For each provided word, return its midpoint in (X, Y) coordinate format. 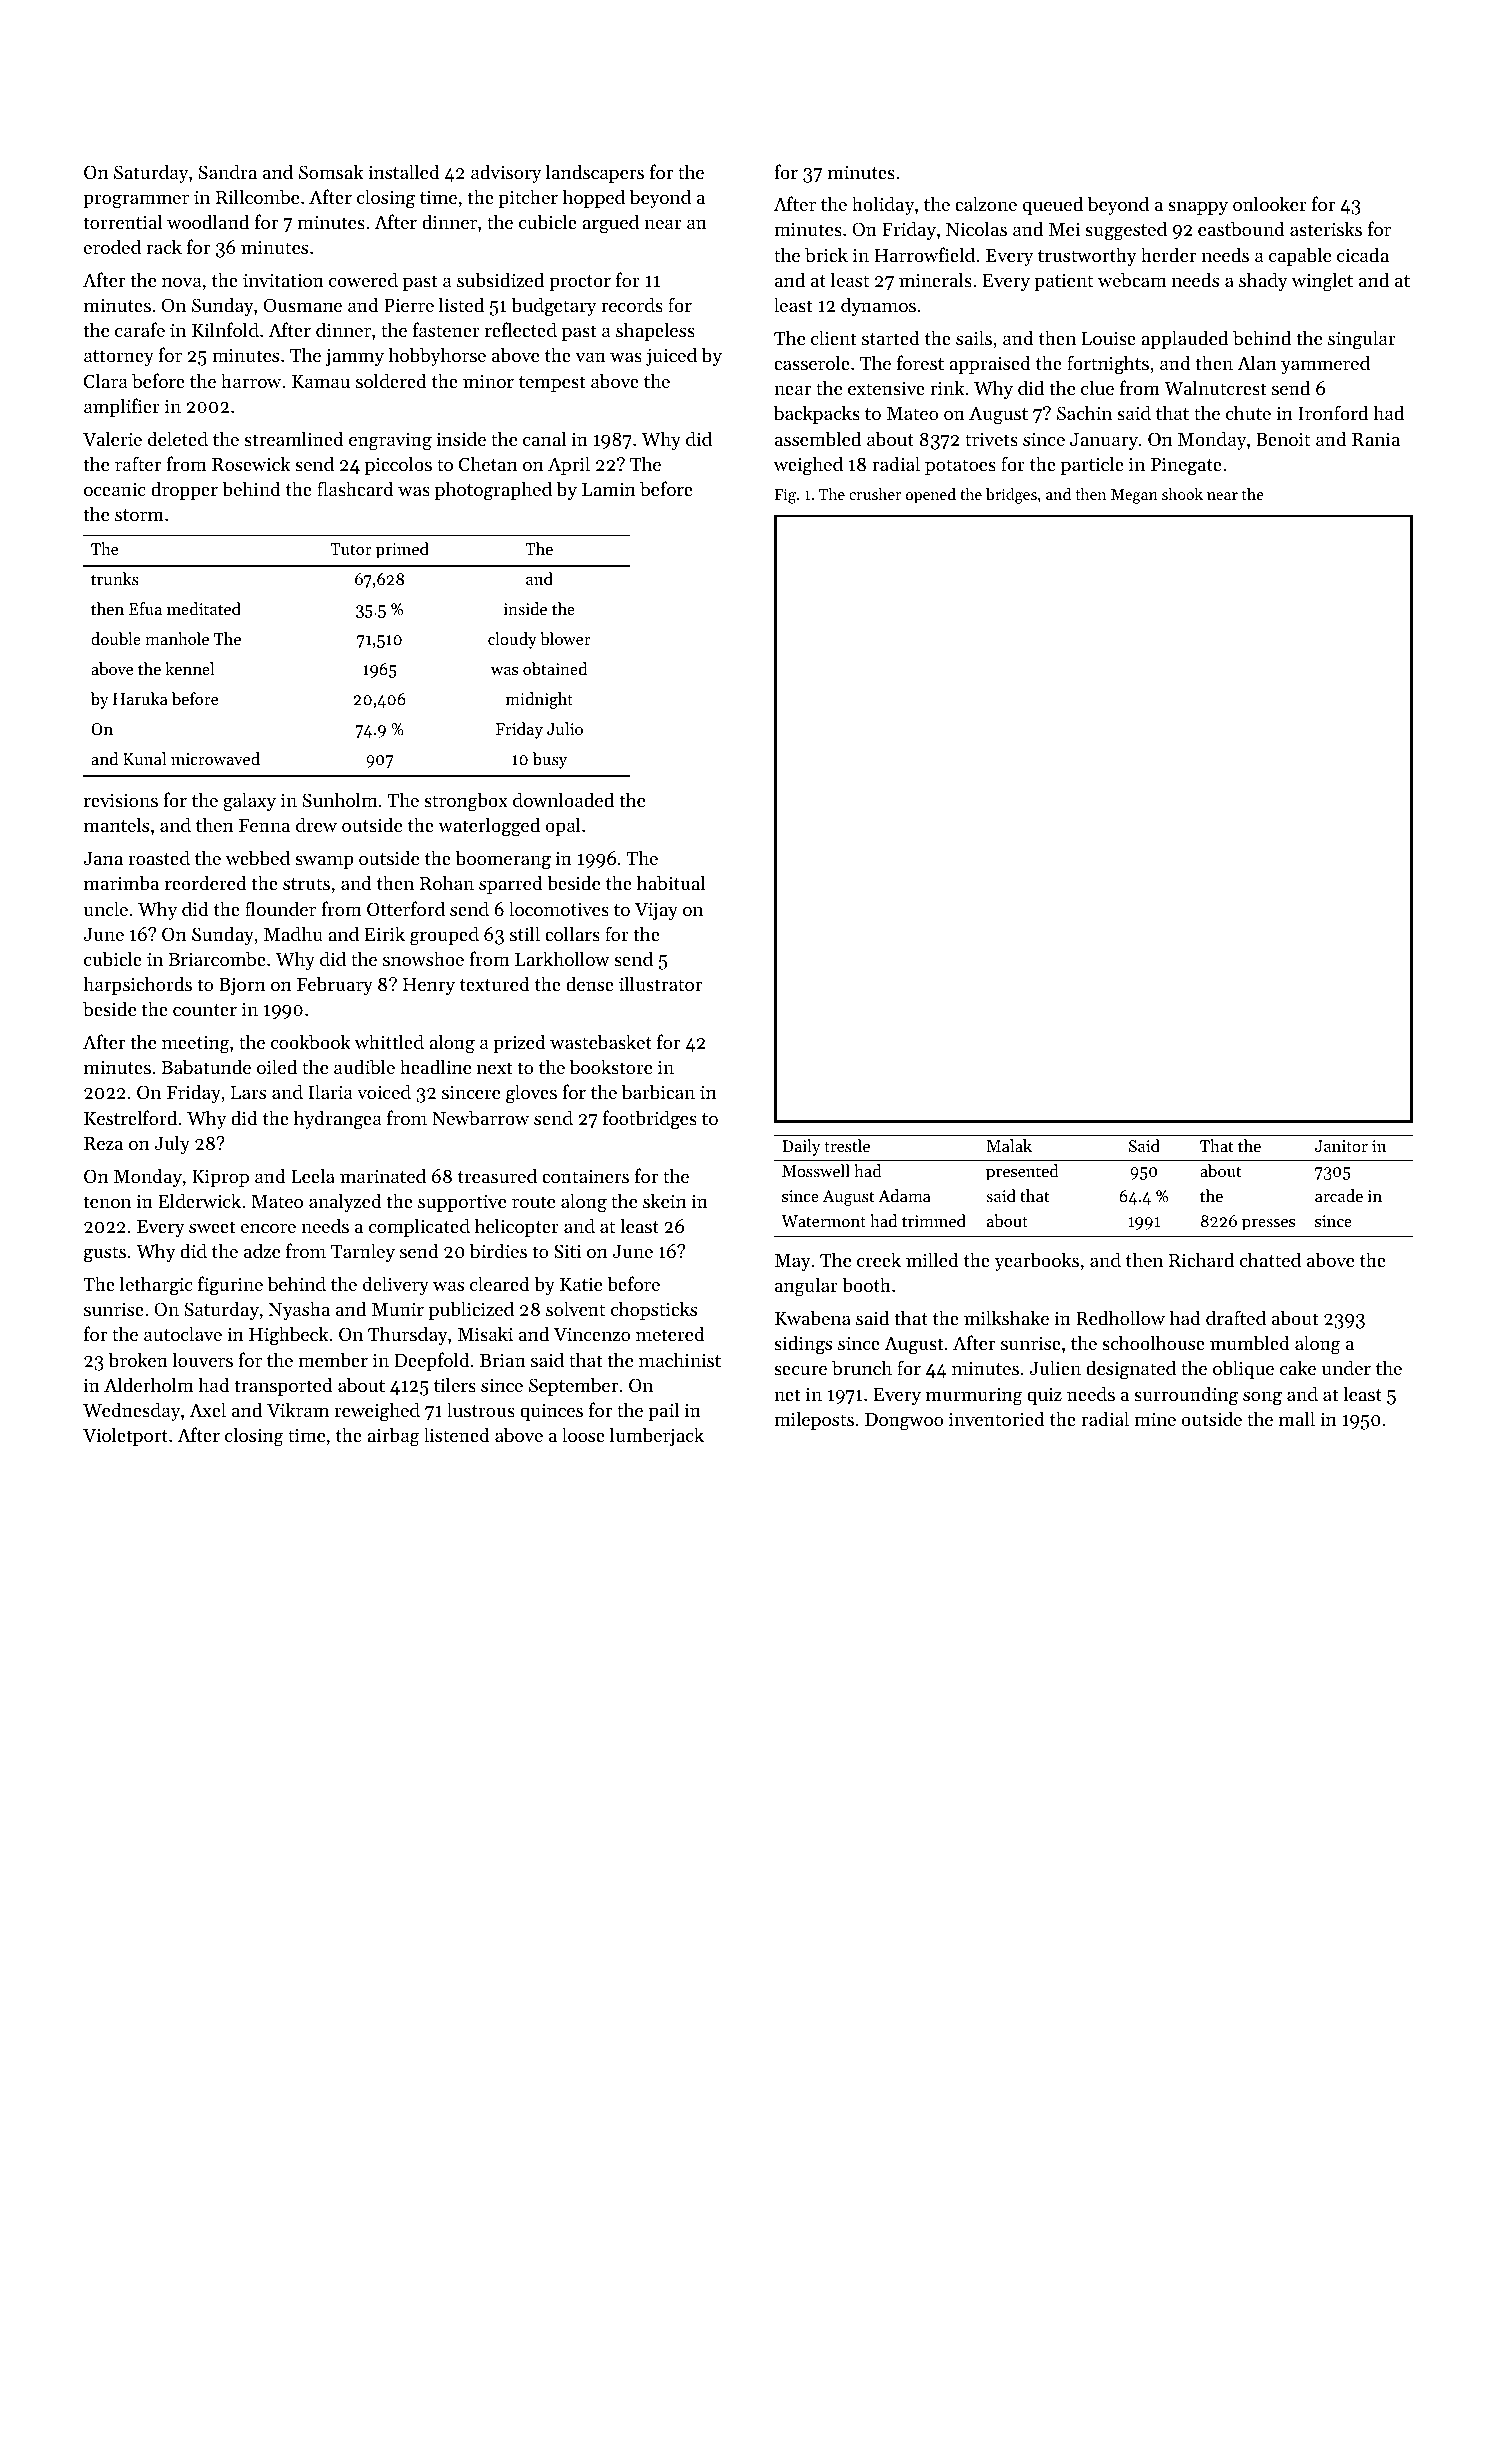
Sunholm (340, 800)
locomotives (559, 908)
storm (139, 515)
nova (182, 282)
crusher (875, 494)
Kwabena (813, 1317)
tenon (107, 1202)
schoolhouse (1153, 1342)
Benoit (1283, 439)
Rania (1376, 439)
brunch (862, 1368)
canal (544, 438)
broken (138, 1359)
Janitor (1341, 1146)
